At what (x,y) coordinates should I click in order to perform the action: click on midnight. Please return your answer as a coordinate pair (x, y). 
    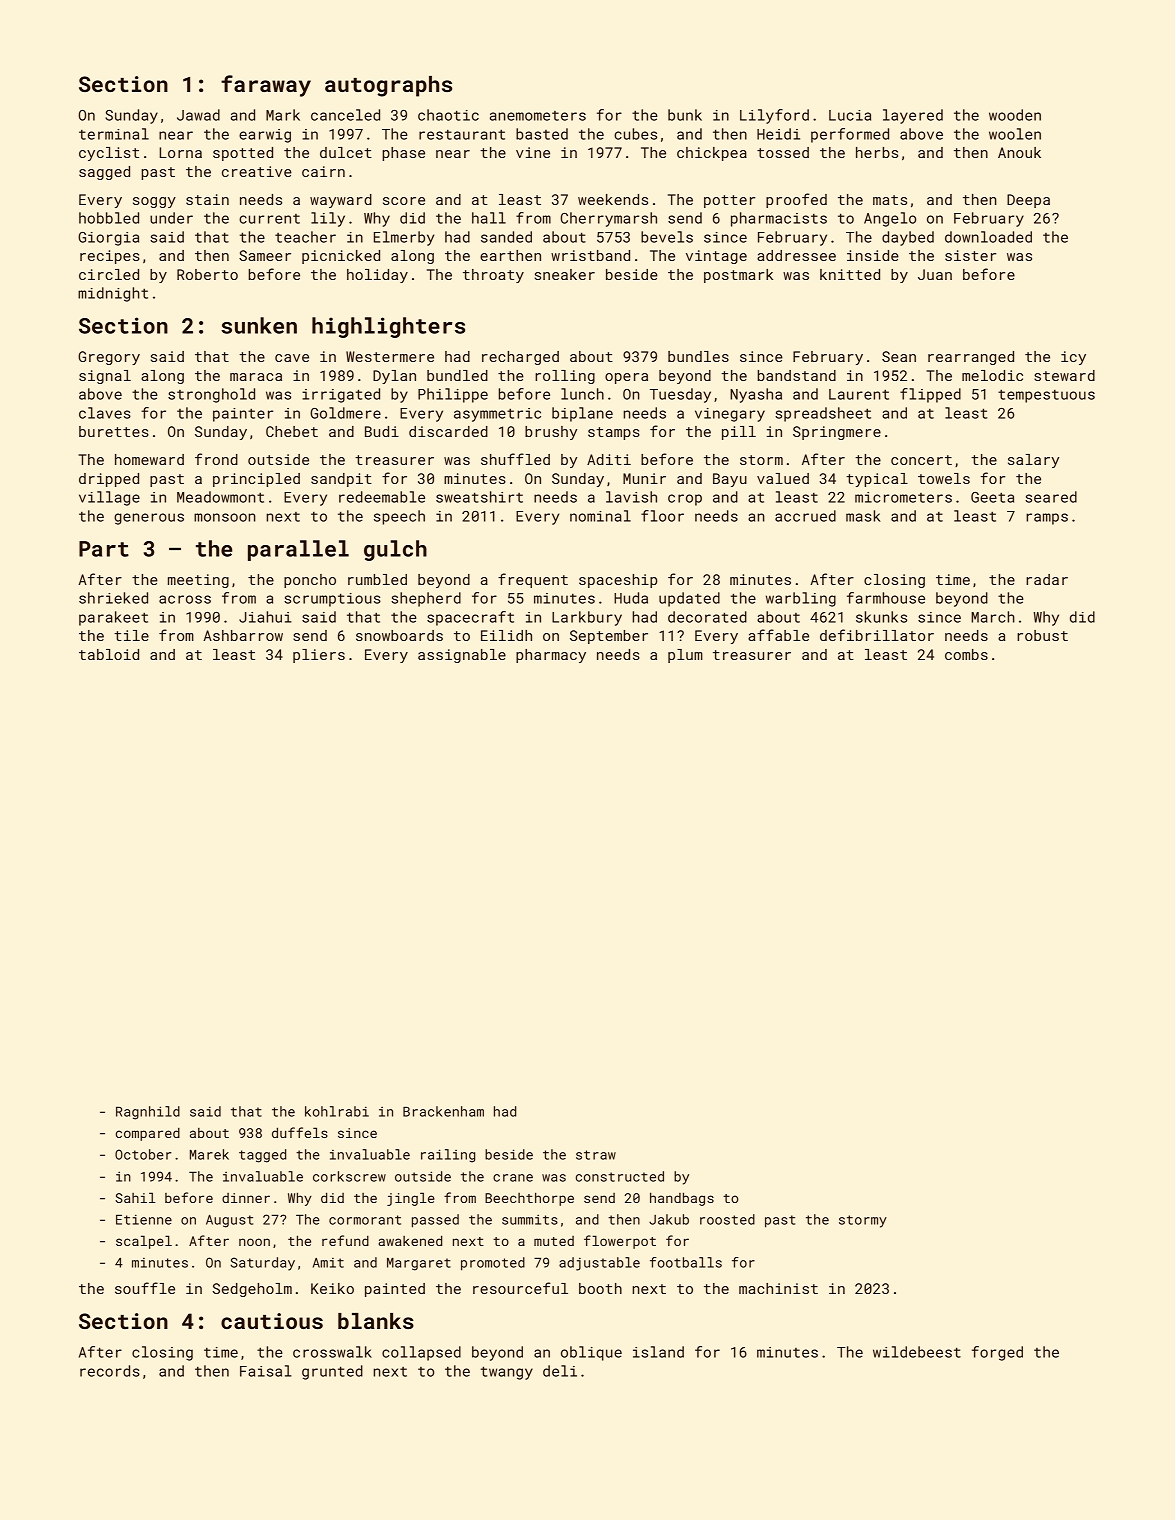
    Looking at the image, I should click on (113, 294).
